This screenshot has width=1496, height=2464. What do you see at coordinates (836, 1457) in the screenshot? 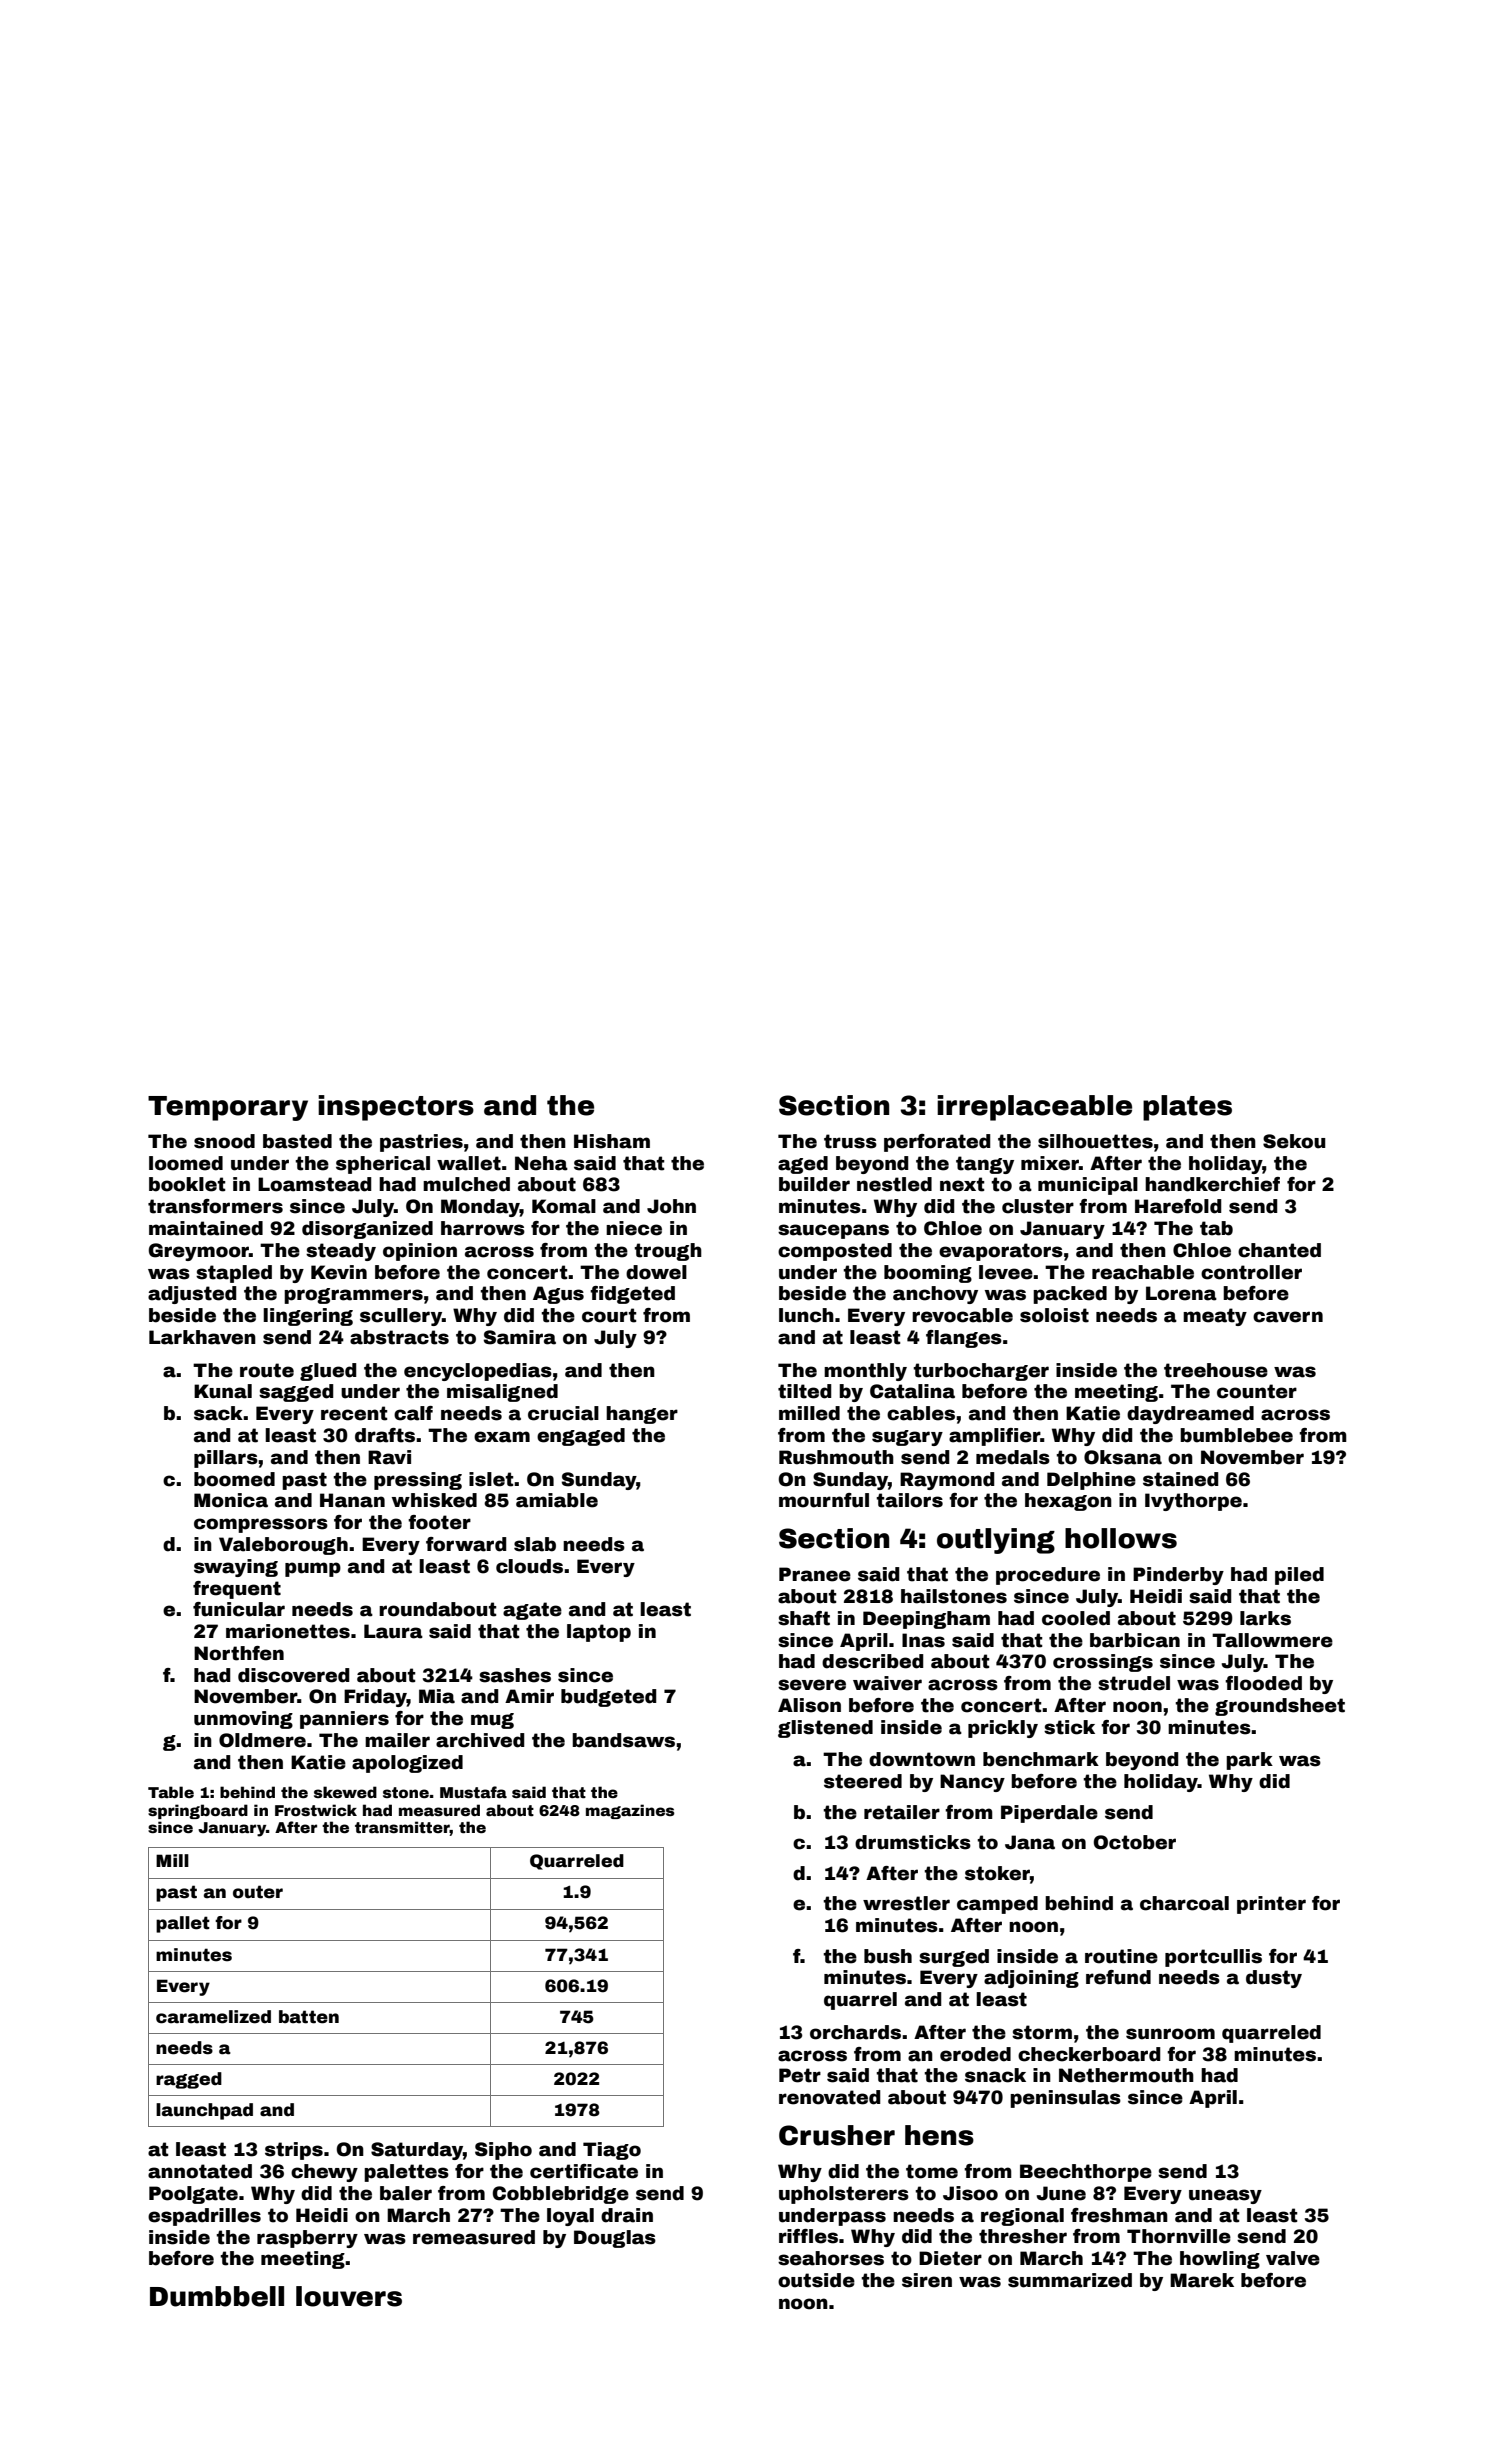
I see `Rushmouth` at bounding box center [836, 1457].
